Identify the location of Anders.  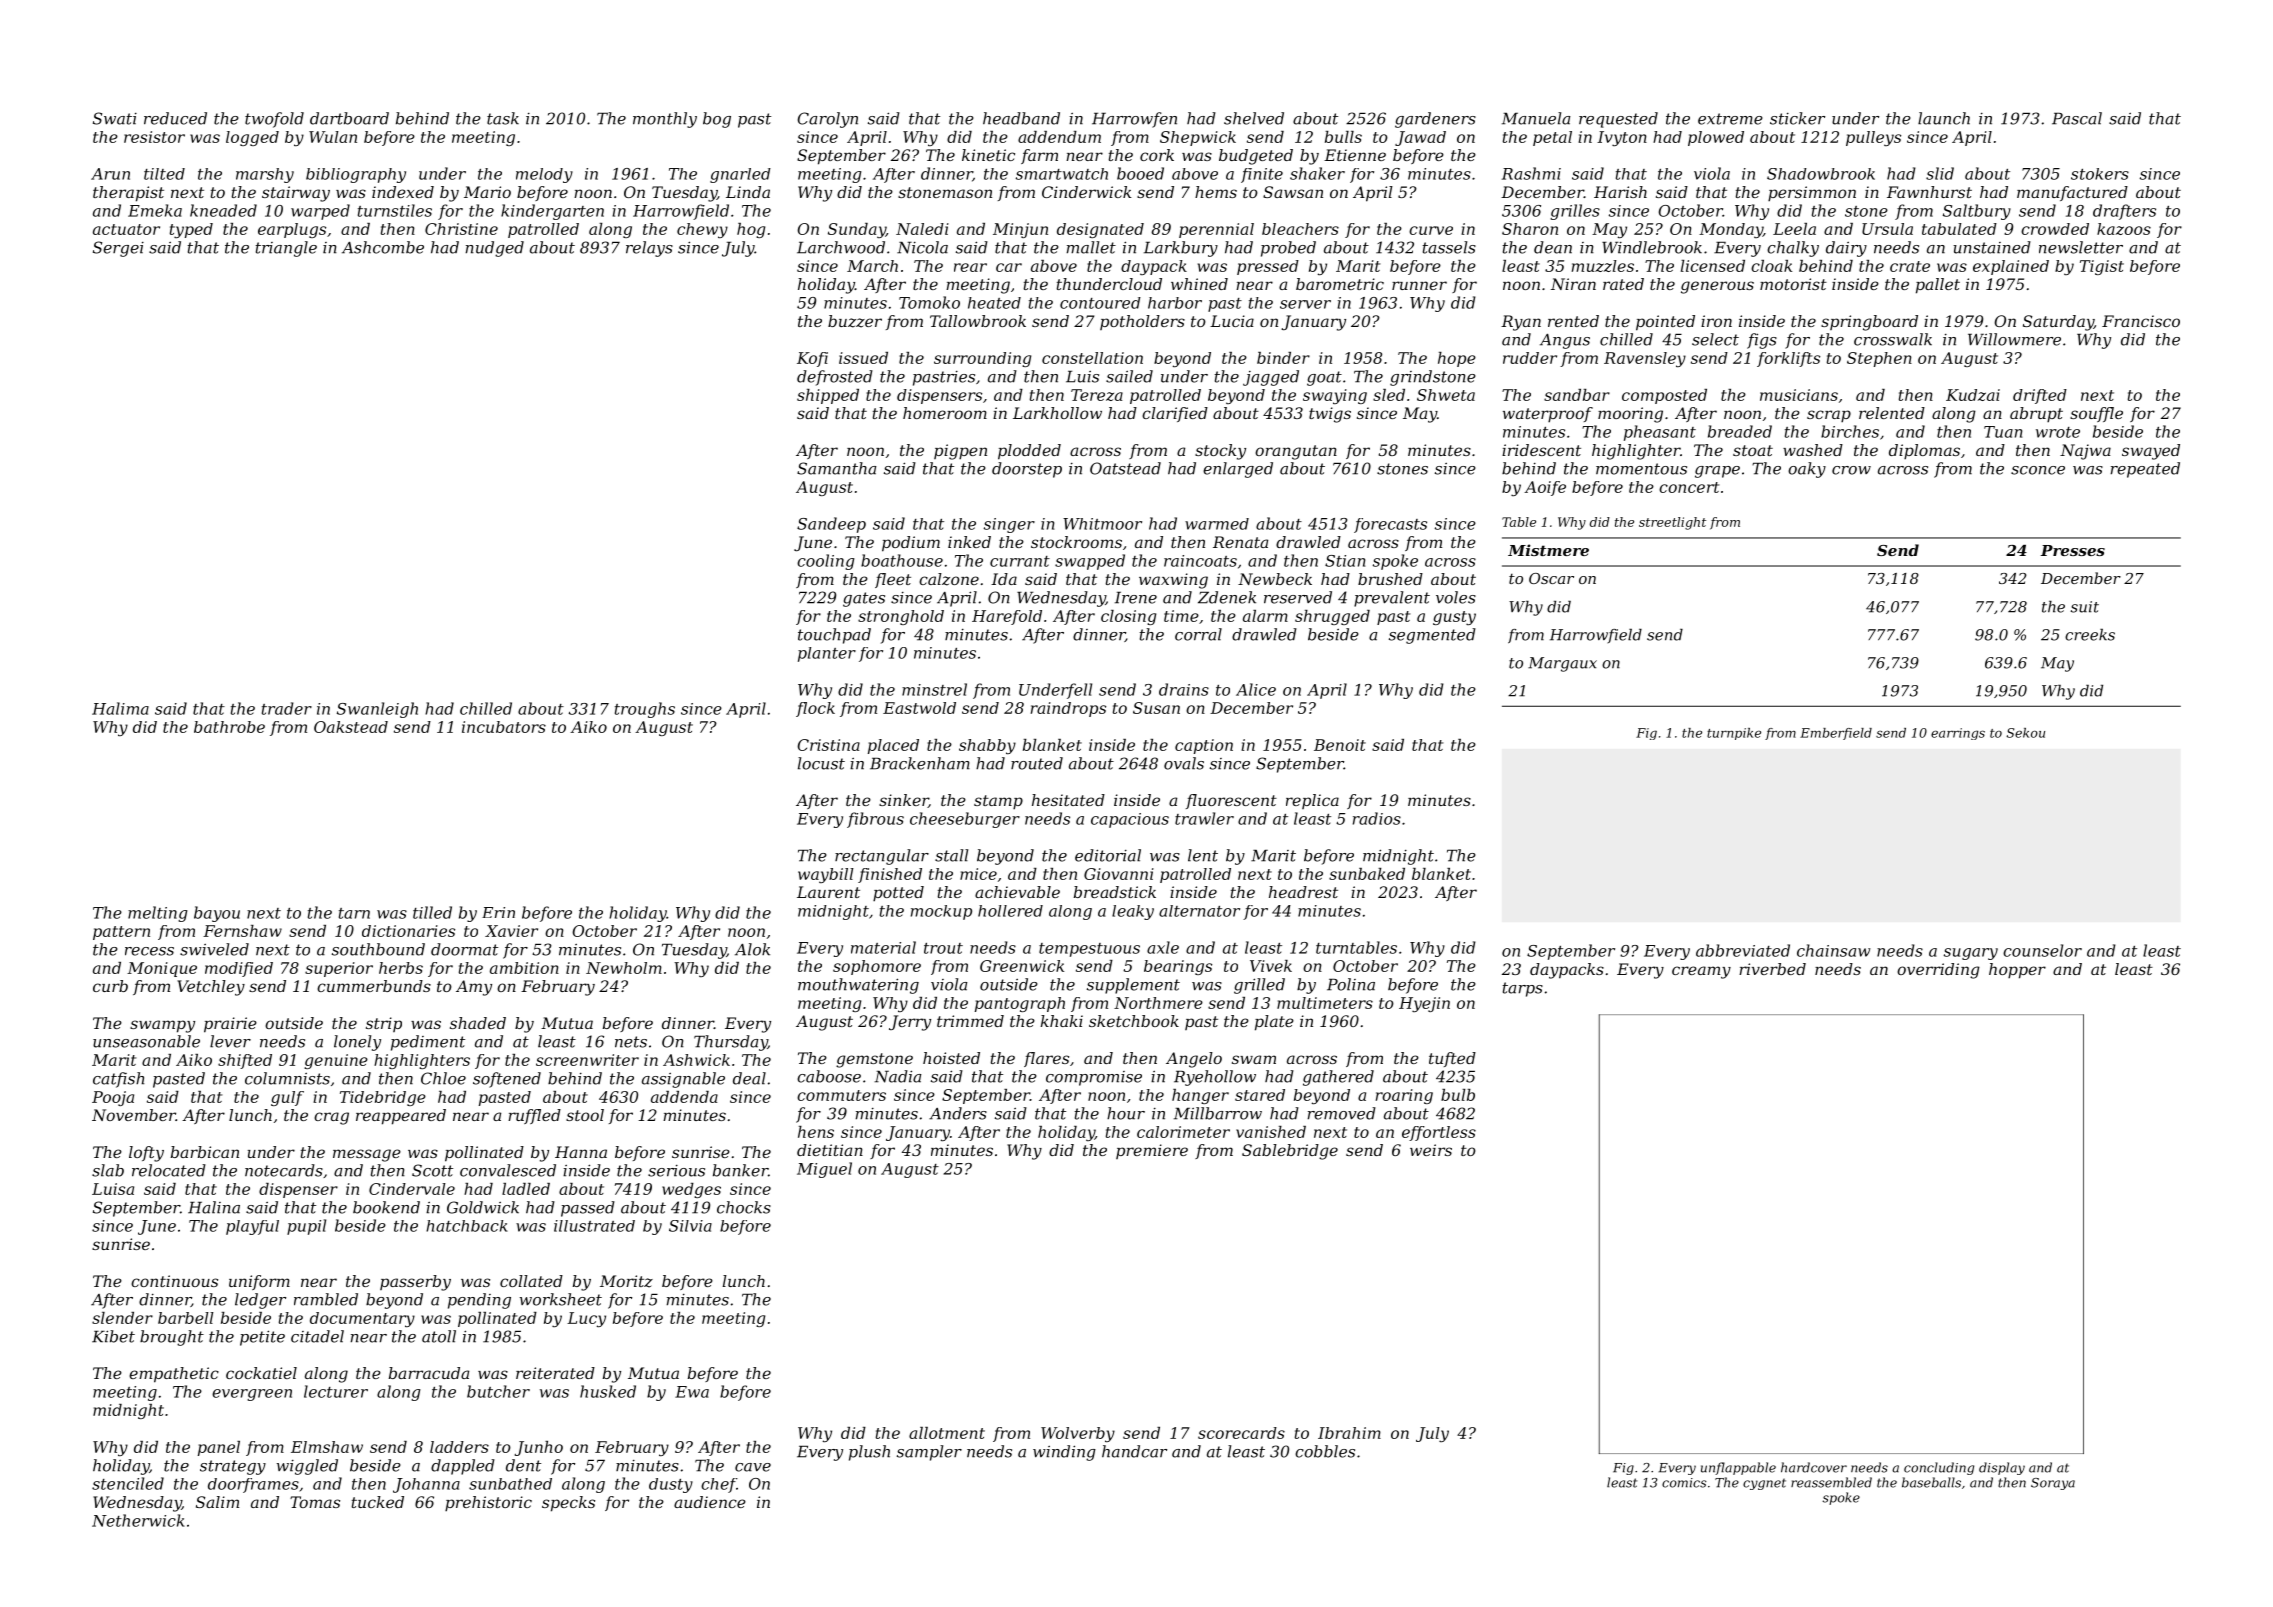
(958, 1113).
